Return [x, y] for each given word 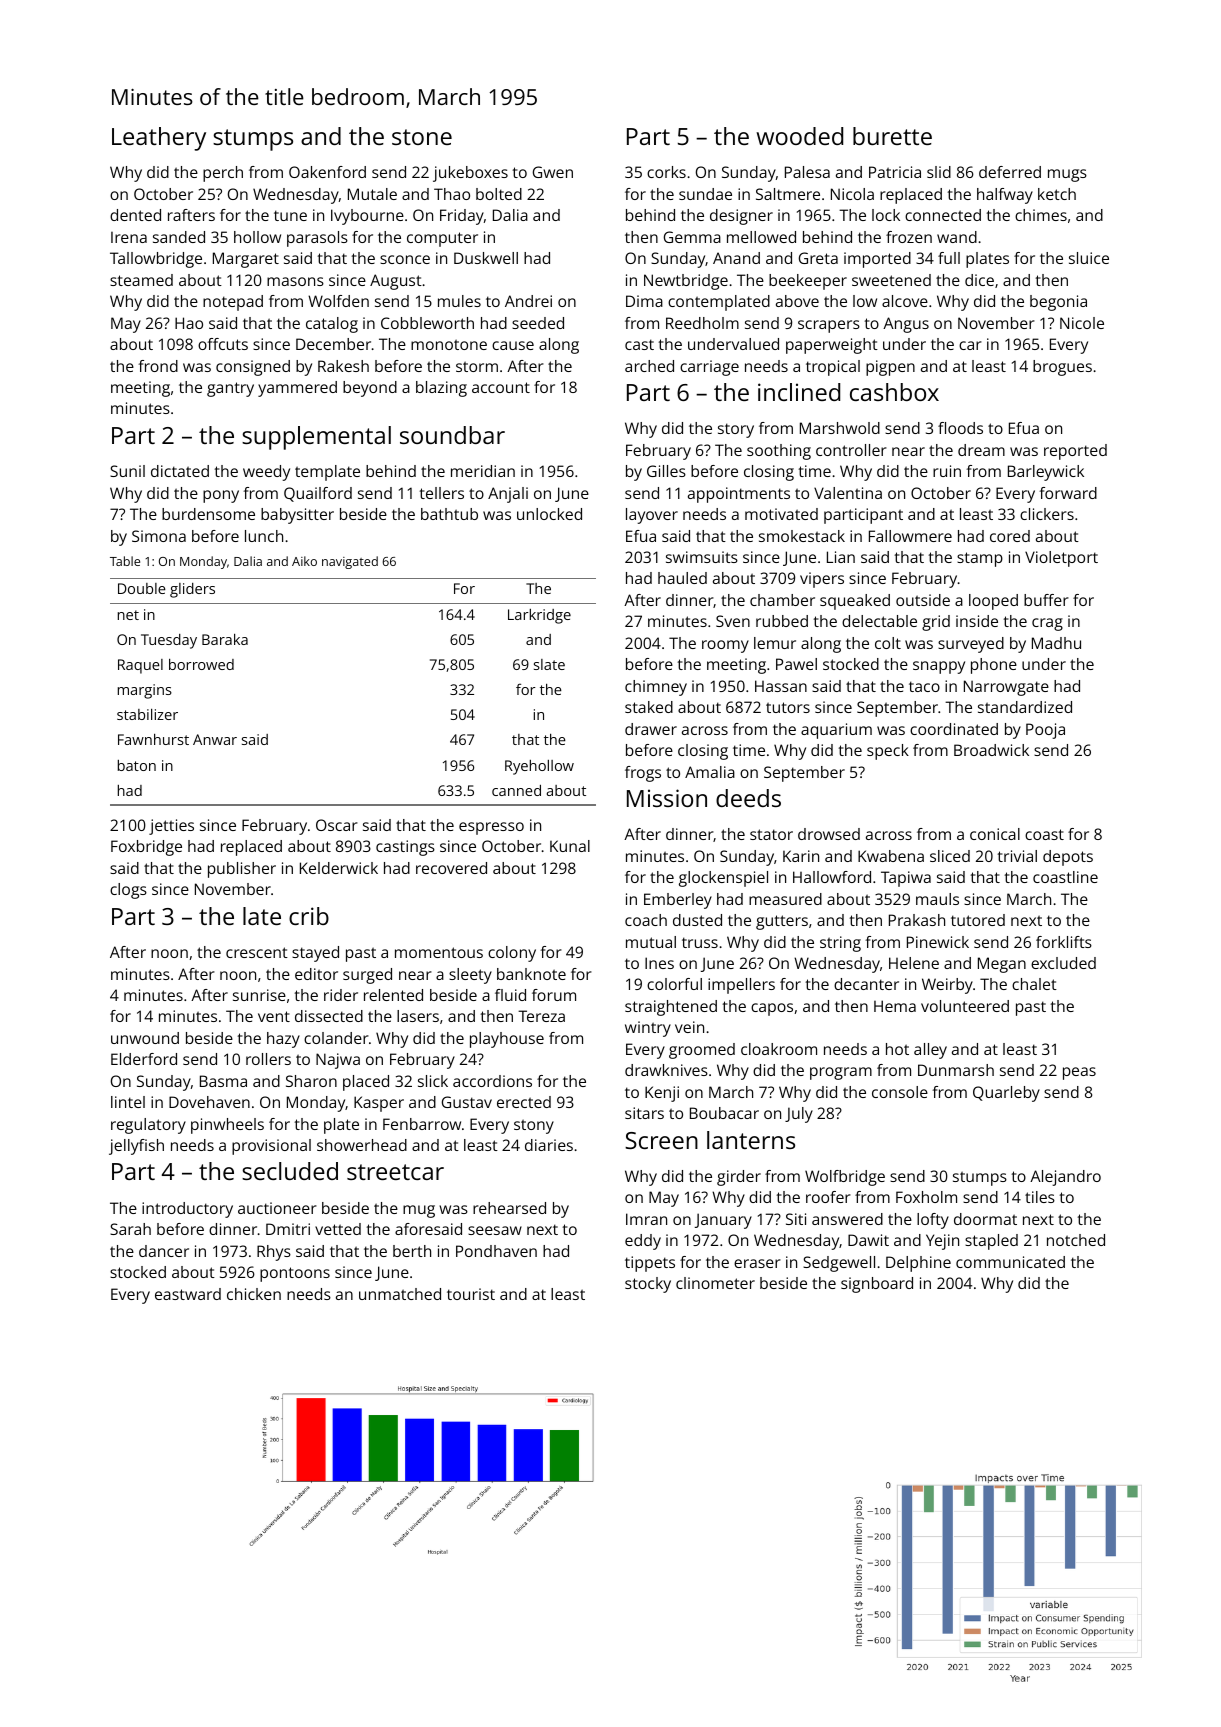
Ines [659, 963]
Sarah [130, 1229]
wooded [799, 136]
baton [137, 765]
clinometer [715, 1283]
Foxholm [926, 1197]
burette [892, 136]
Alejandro [1065, 1178]
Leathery [159, 139]
